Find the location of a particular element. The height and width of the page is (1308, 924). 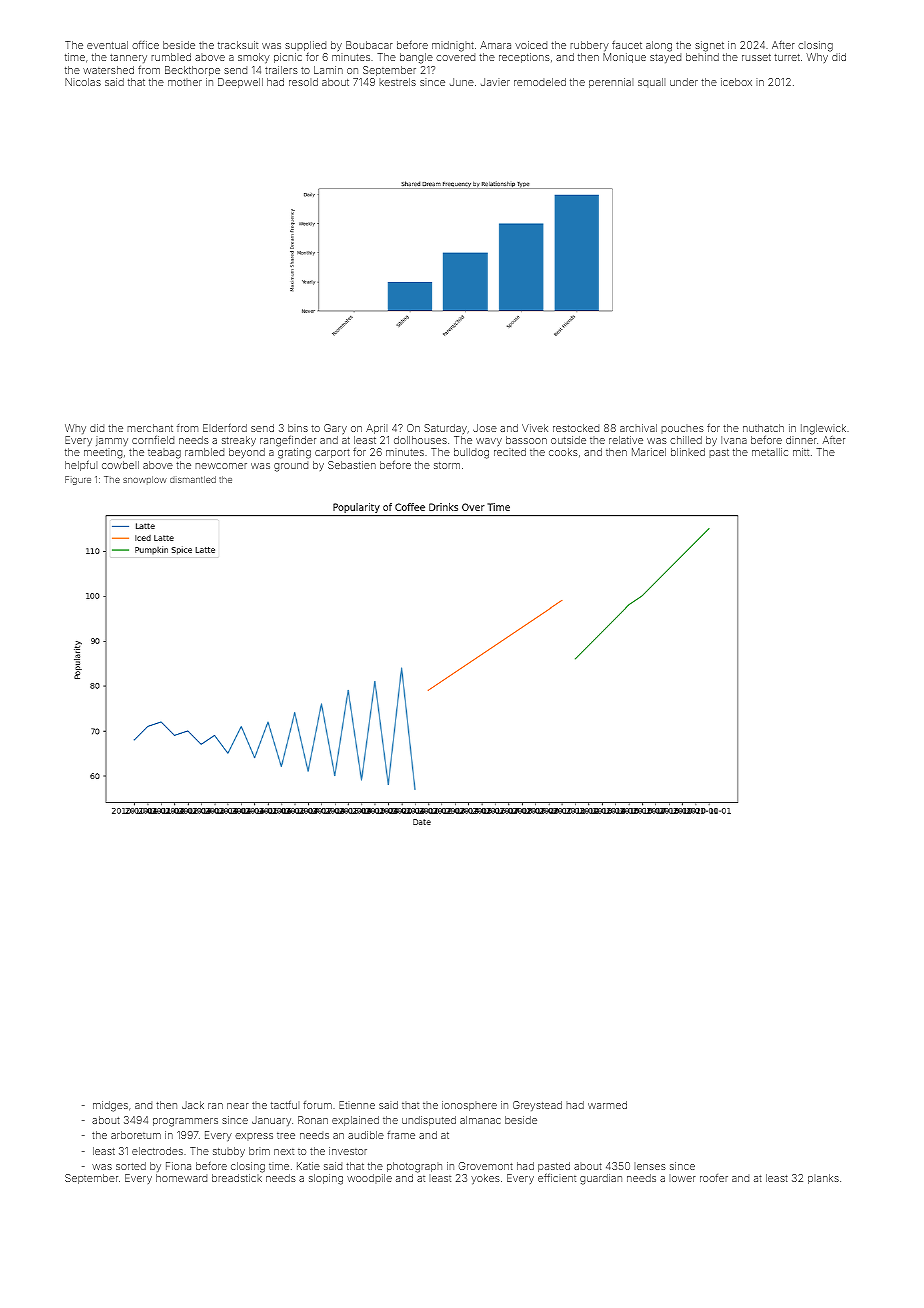

midges is located at coordinates (110, 1106).
